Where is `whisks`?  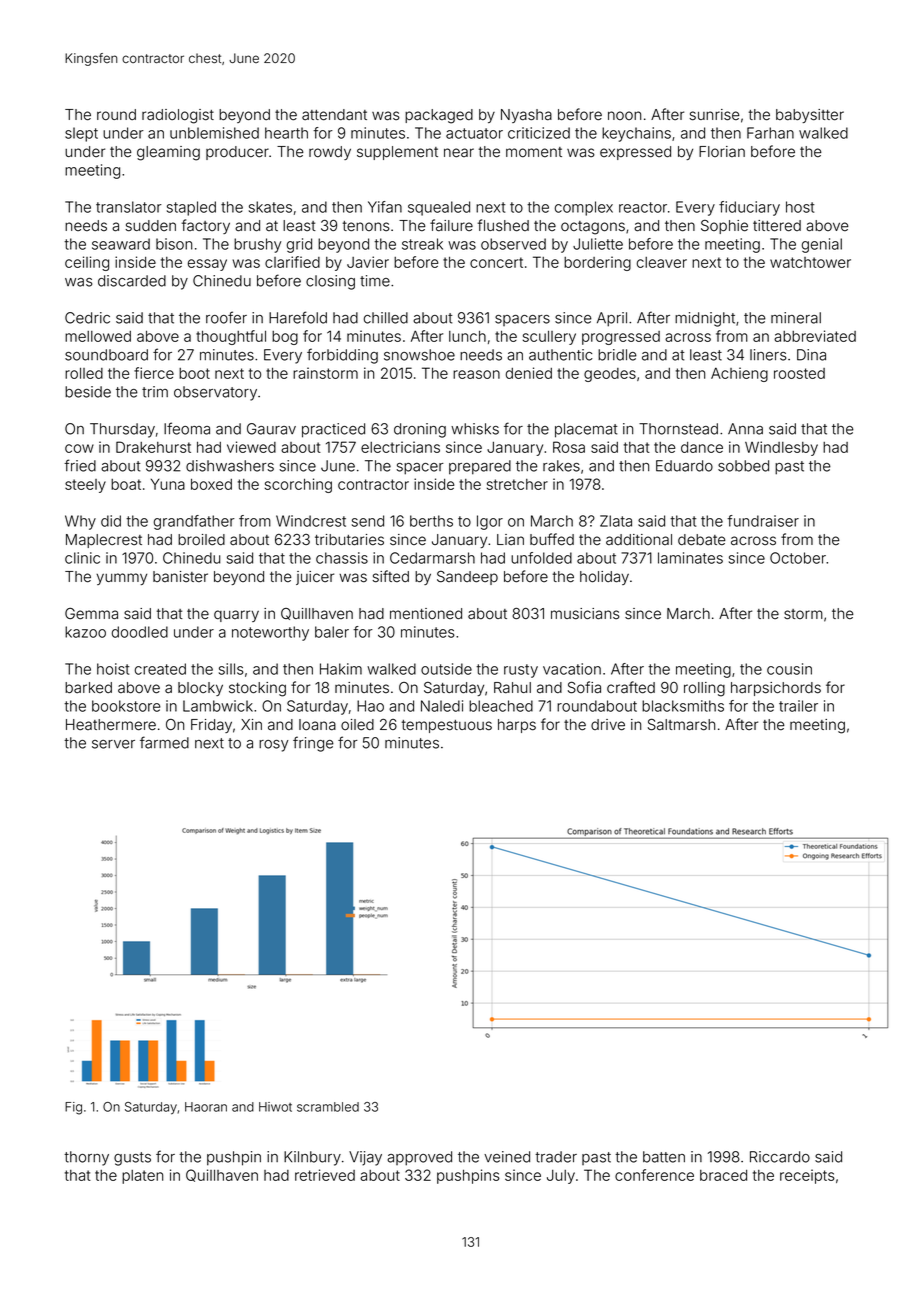
whisks is located at coordinates (475, 429).
